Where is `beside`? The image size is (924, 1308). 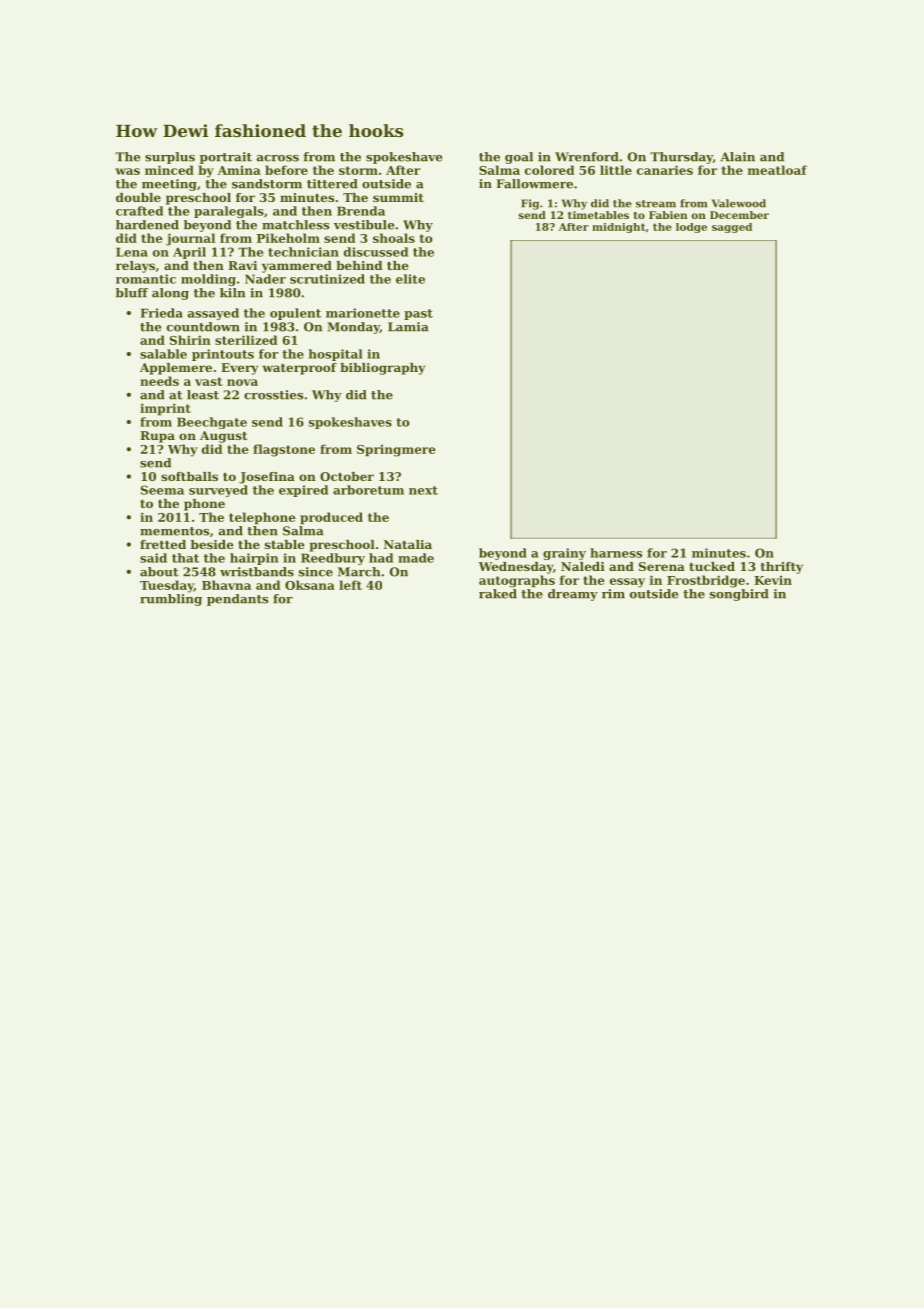 beside is located at coordinates (212, 544).
